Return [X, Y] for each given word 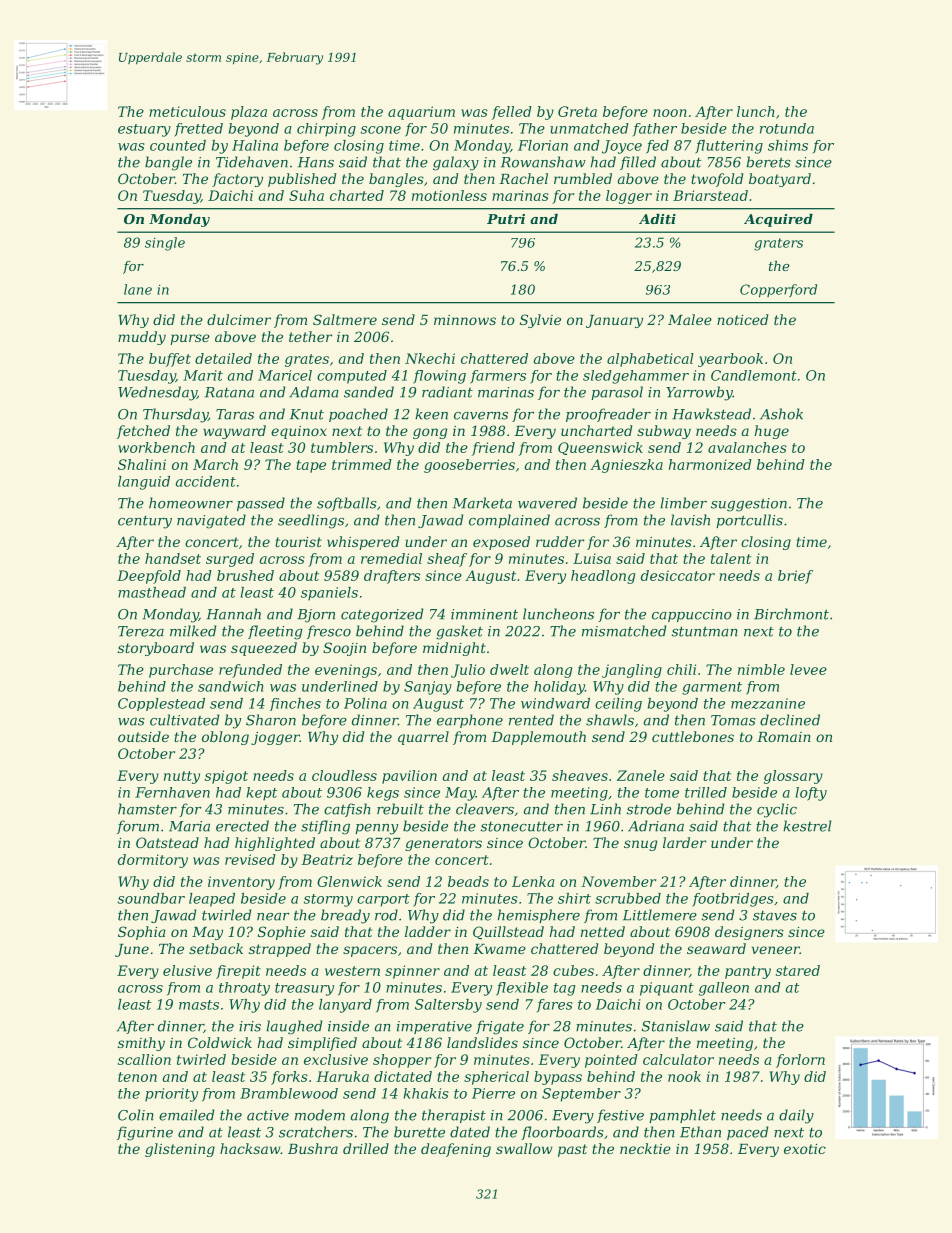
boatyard [780, 180]
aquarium [421, 113]
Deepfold [149, 577]
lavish [690, 520]
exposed [501, 543]
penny [376, 829]
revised [250, 859]
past [572, 1150]
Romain [784, 737]
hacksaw [250, 1148]
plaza [249, 113]
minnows [465, 320]
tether [310, 336]
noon [670, 113]
